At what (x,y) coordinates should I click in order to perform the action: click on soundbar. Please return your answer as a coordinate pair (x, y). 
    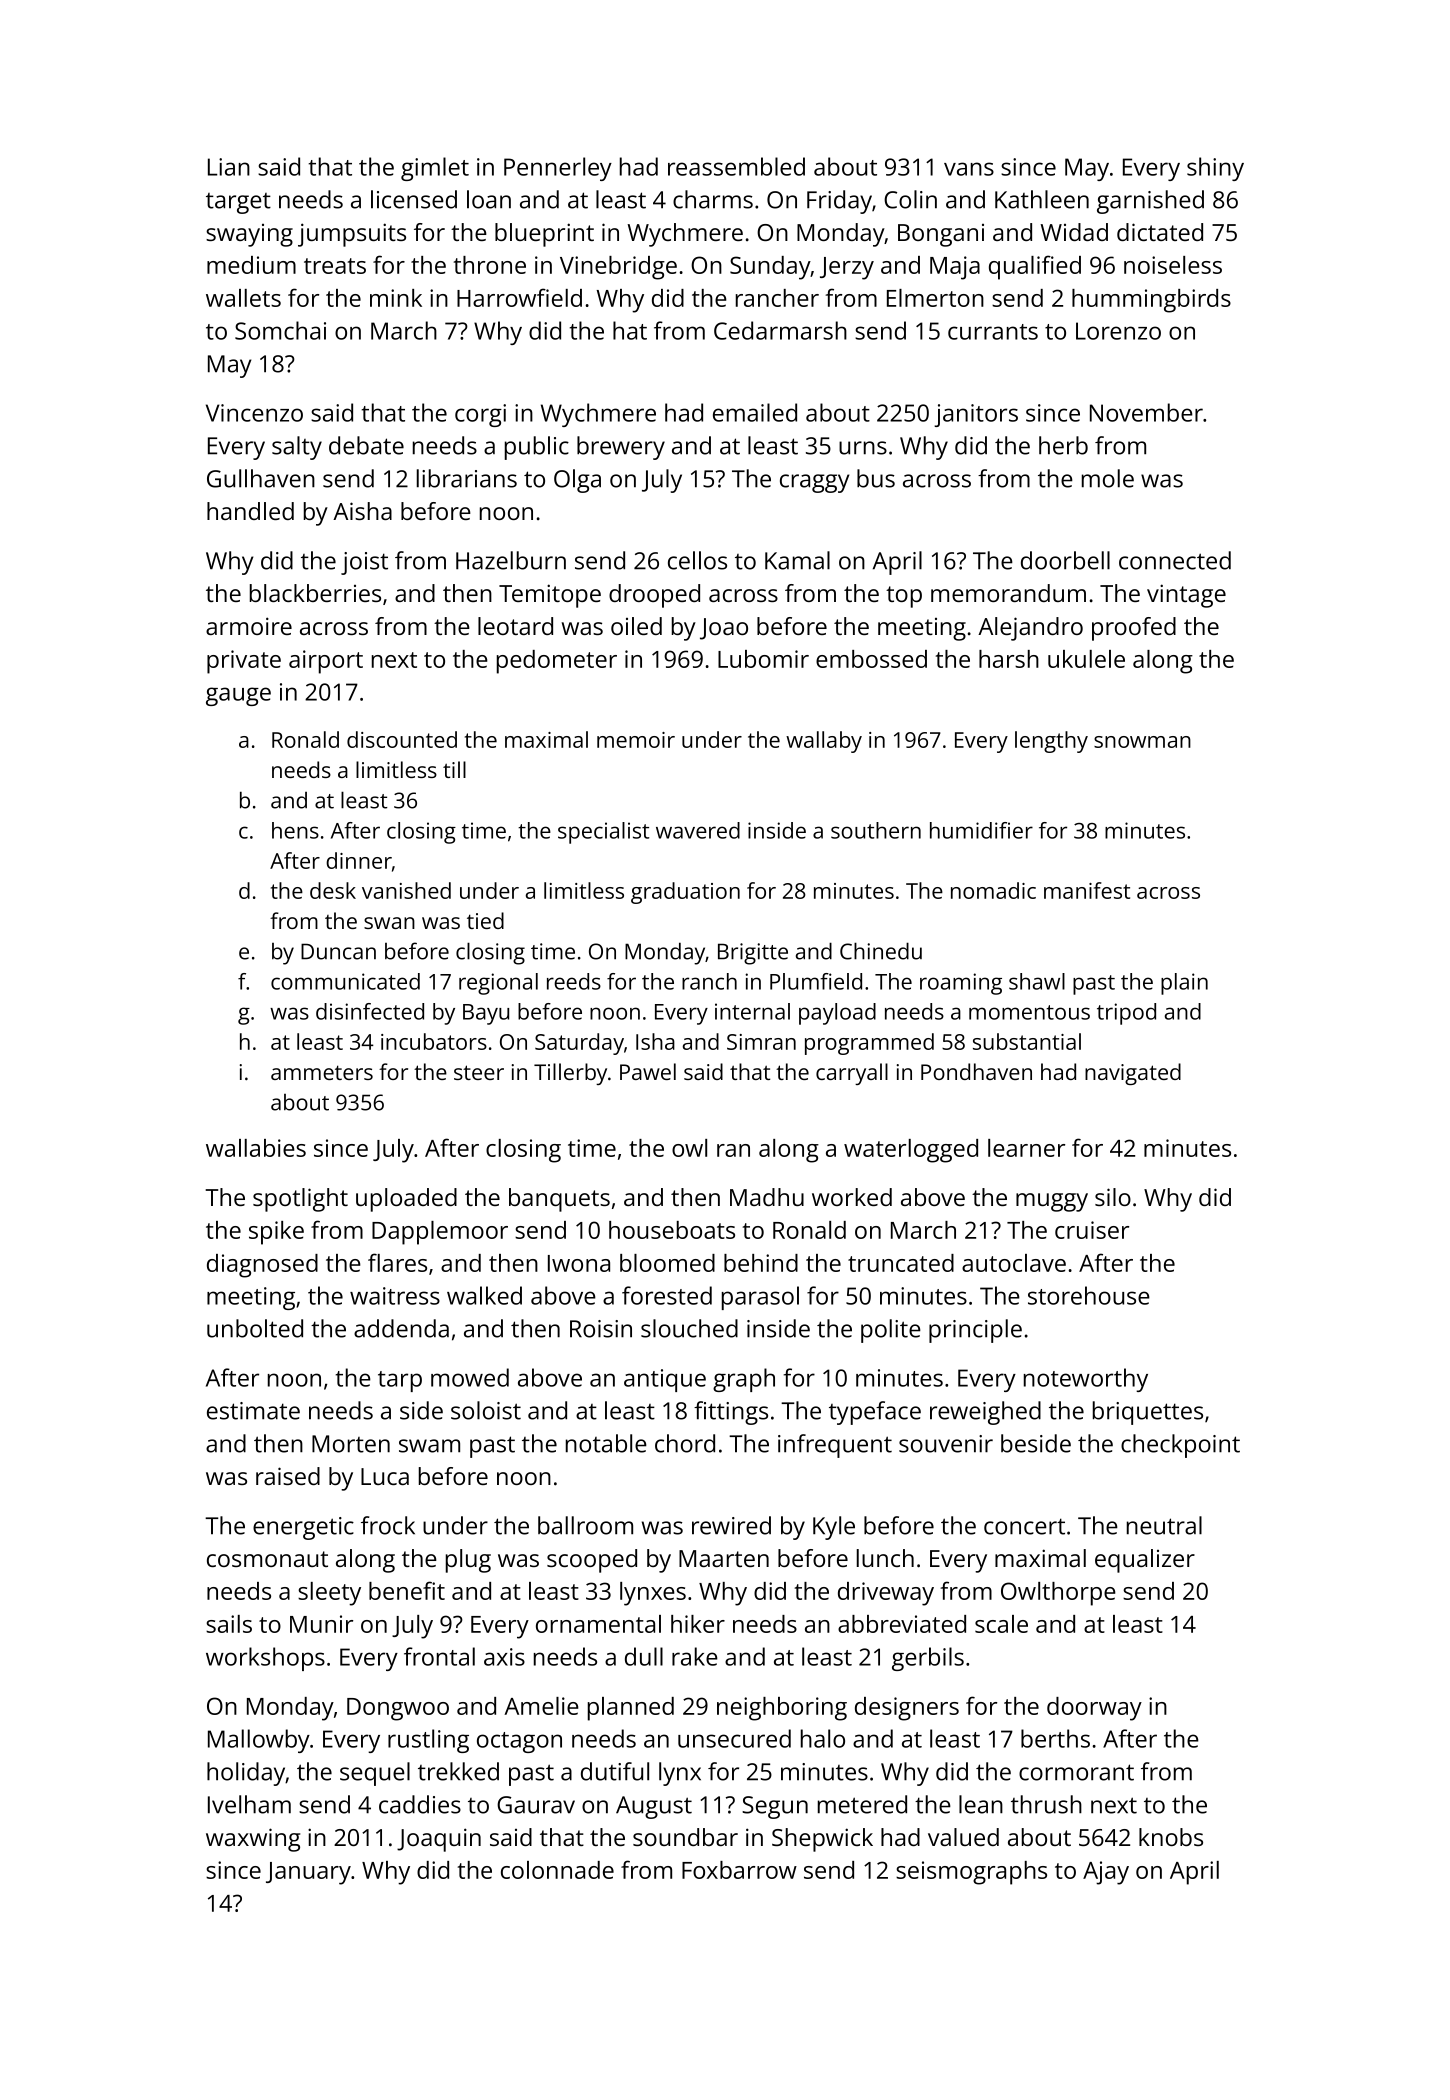
    Looking at the image, I should click on (685, 1837).
